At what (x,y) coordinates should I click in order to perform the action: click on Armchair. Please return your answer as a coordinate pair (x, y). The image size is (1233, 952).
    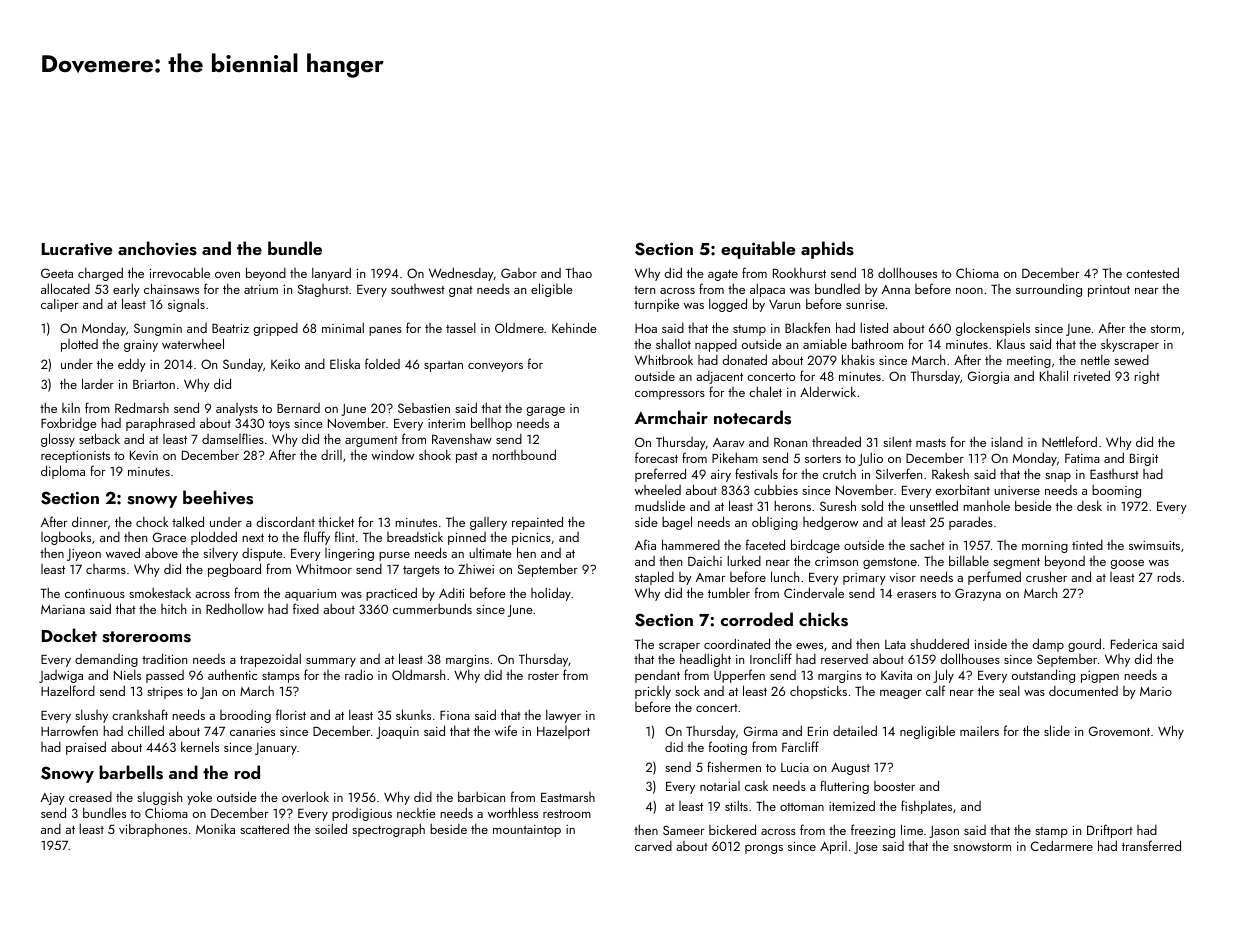
    Looking at the image, I should click on (671, 417).
